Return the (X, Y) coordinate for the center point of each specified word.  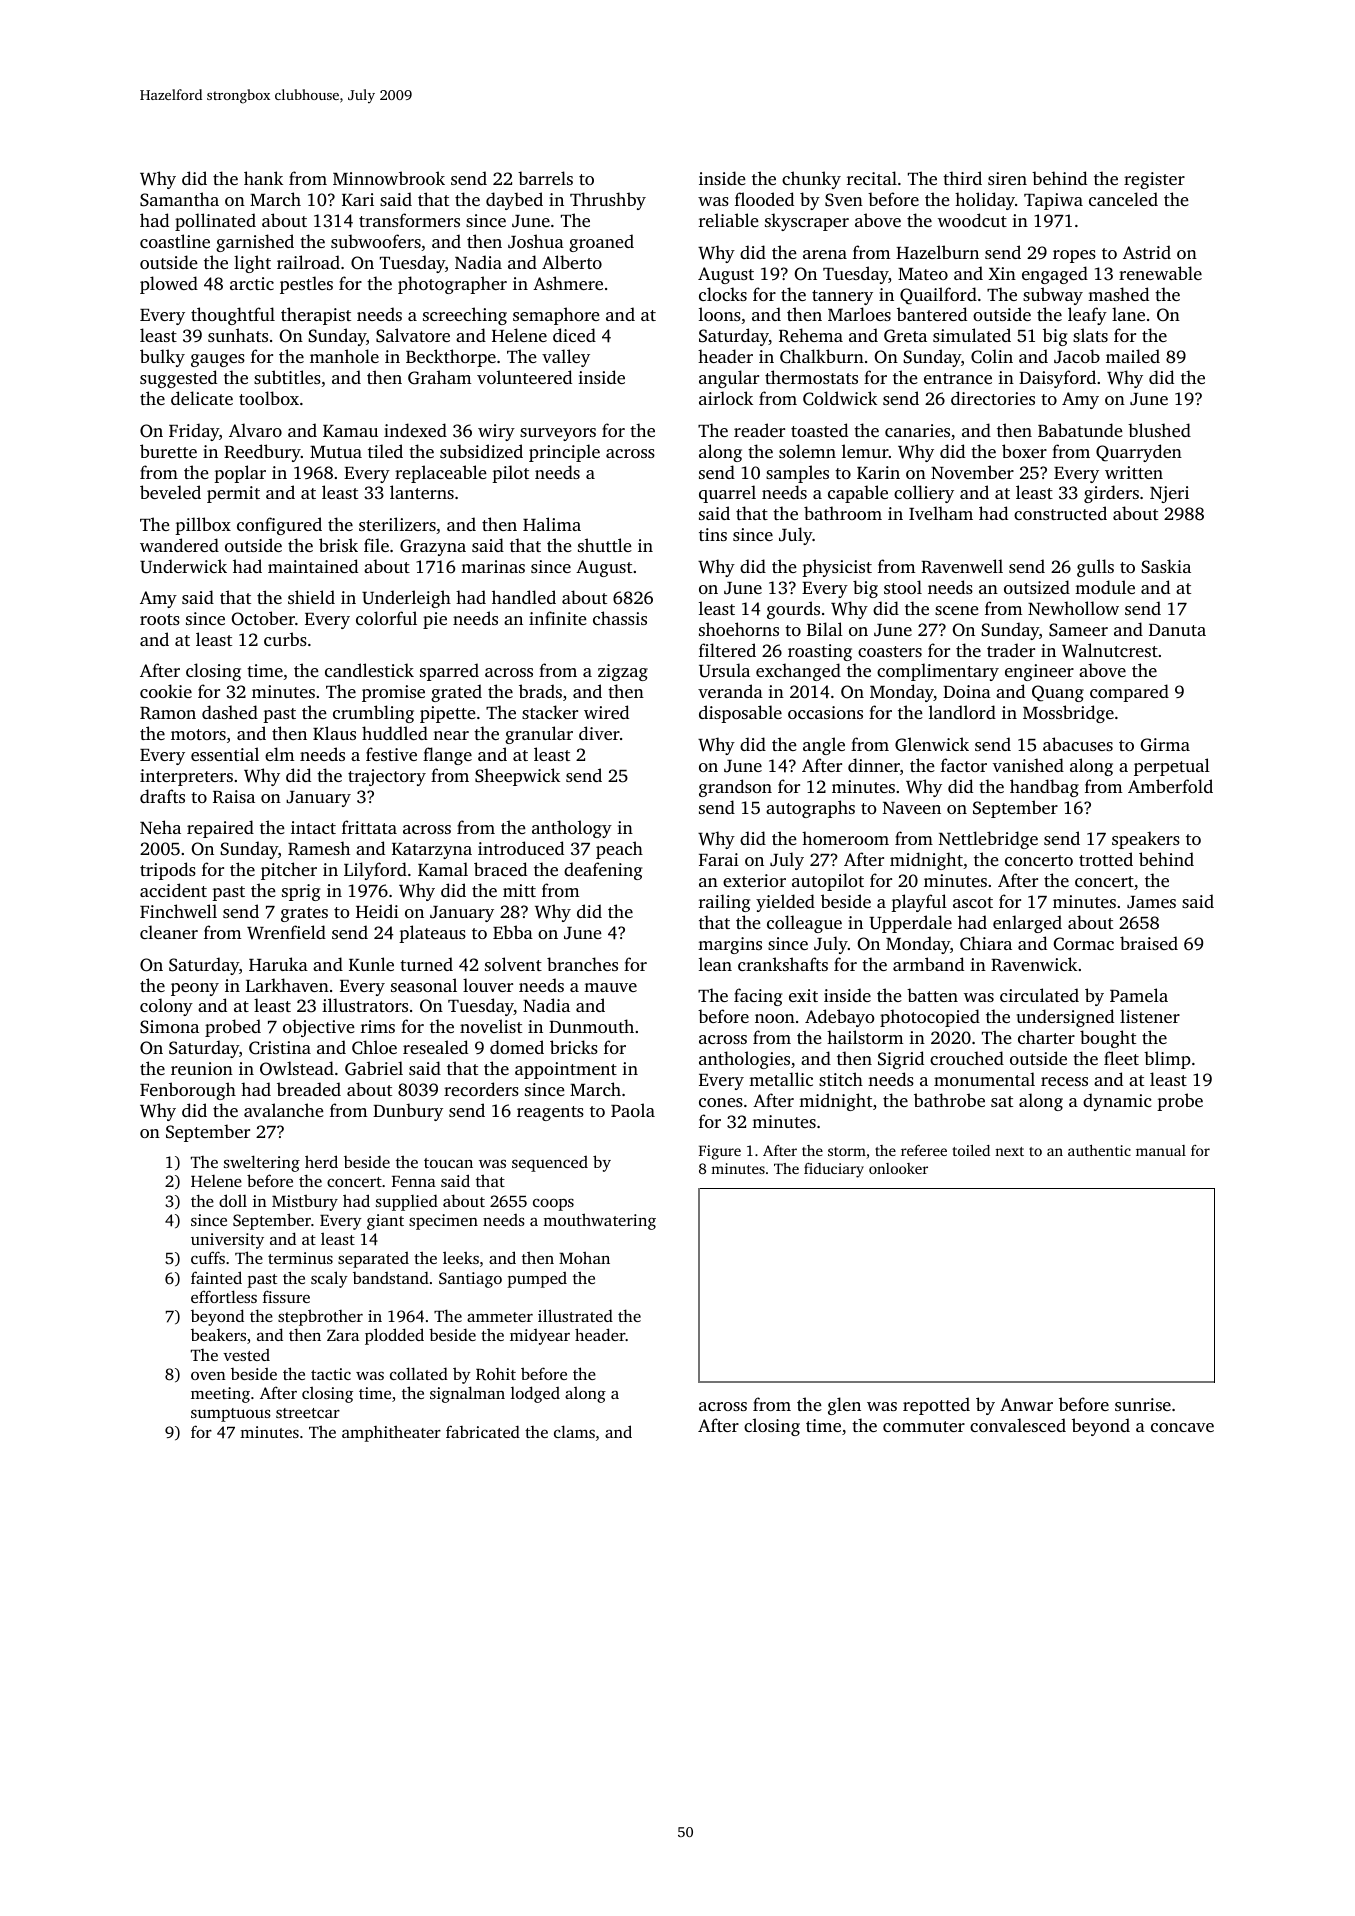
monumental (984, 1079)
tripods (168, 871)
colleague (804, 924)
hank (263, 178)
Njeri (1169, 494)
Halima (552, 524)
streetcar (308, 1413)
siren (1007, 178)
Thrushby (608, 201)
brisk (338, 545)
